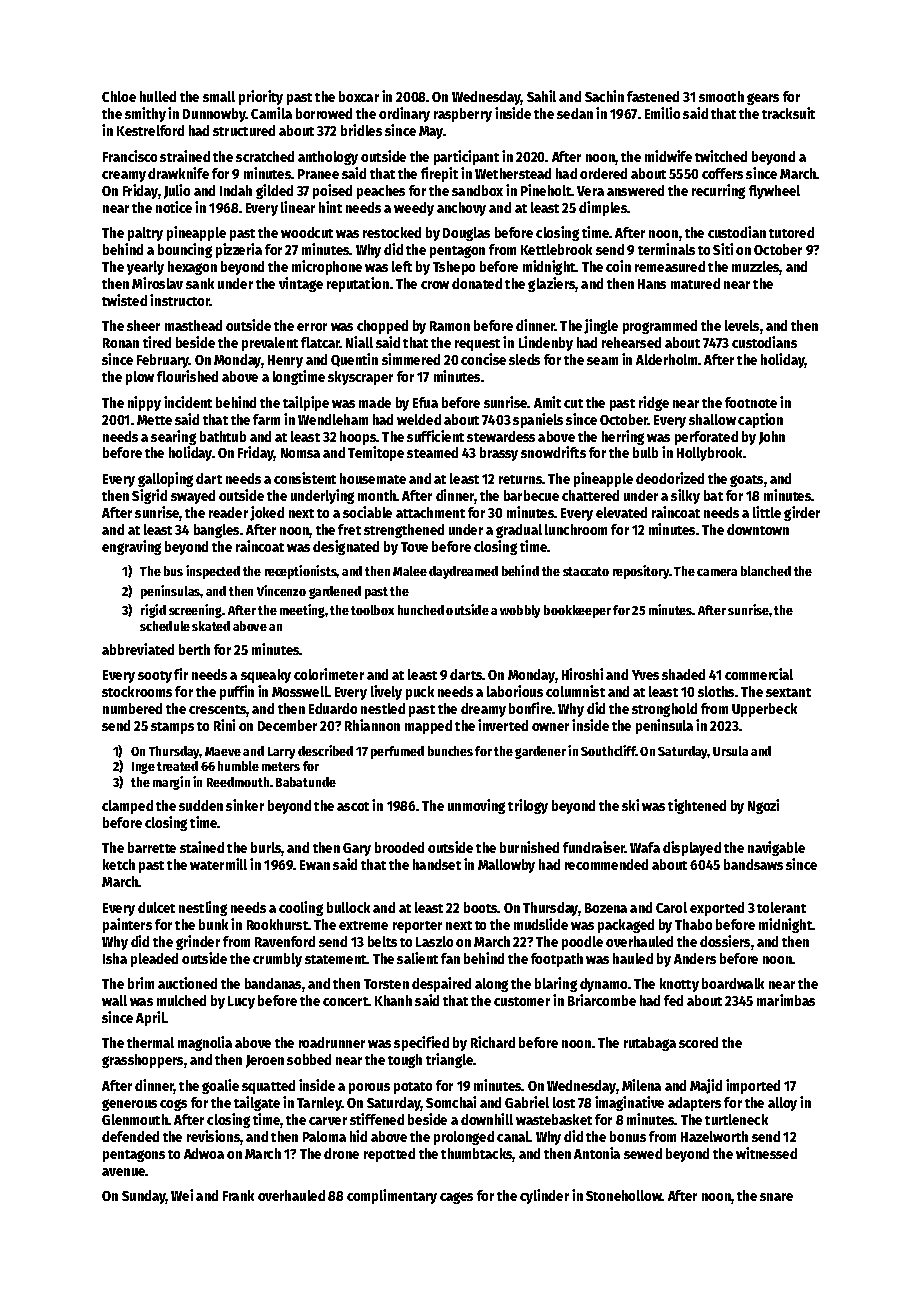  Describe the element at coordinates (766, 571) in the screenshot. I see `blanched` at that location.
